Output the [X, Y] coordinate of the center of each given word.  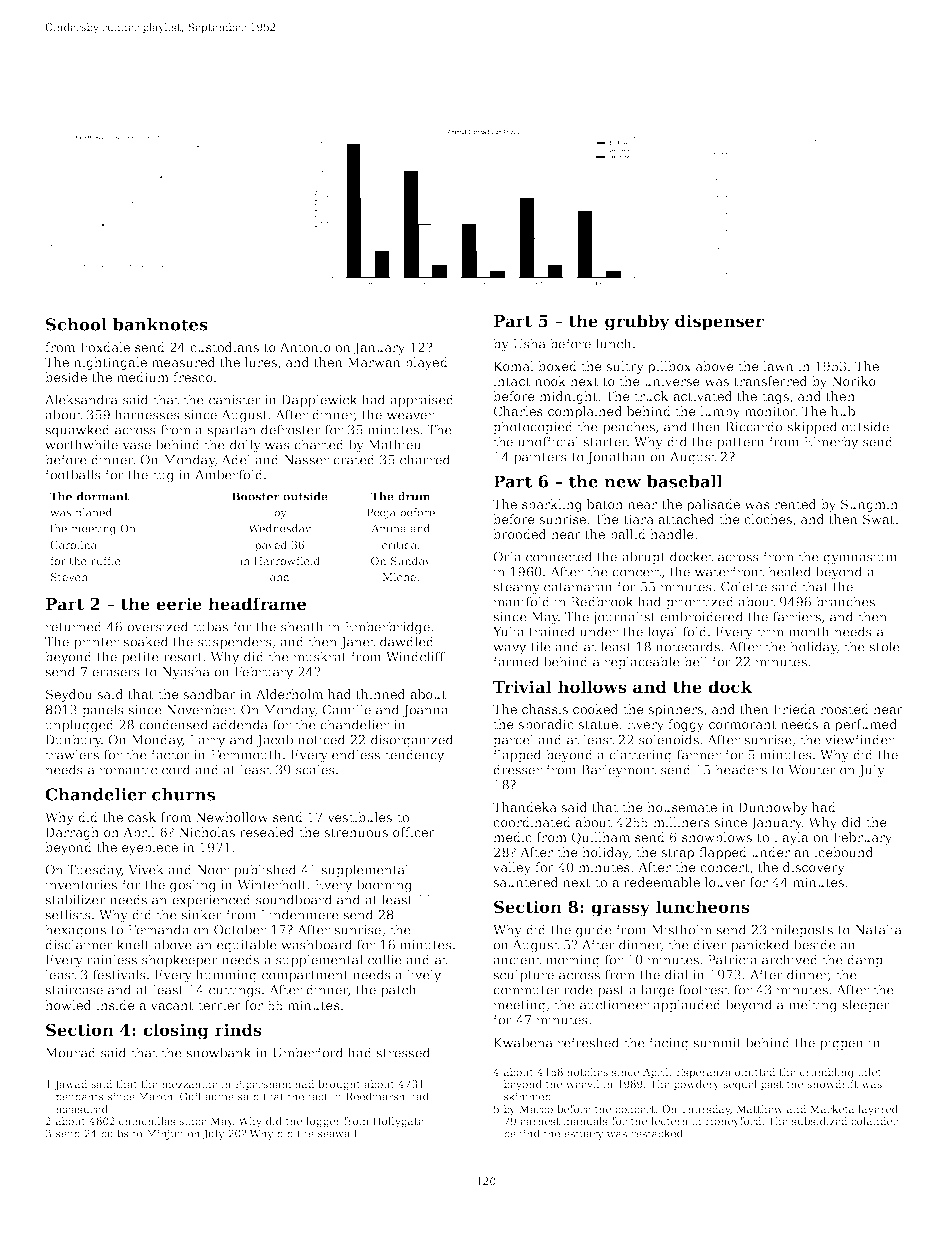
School [76, 324]
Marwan [374, 362]
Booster [256, 496]
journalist [624, 618]
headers [741, 769]
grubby [637, 322]
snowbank [219, 1052]
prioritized [700, 602]
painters [540, 458]
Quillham [601, 838]
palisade [713, 505]
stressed [403, 1052]
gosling [193, 886]
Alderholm [290, 694]
